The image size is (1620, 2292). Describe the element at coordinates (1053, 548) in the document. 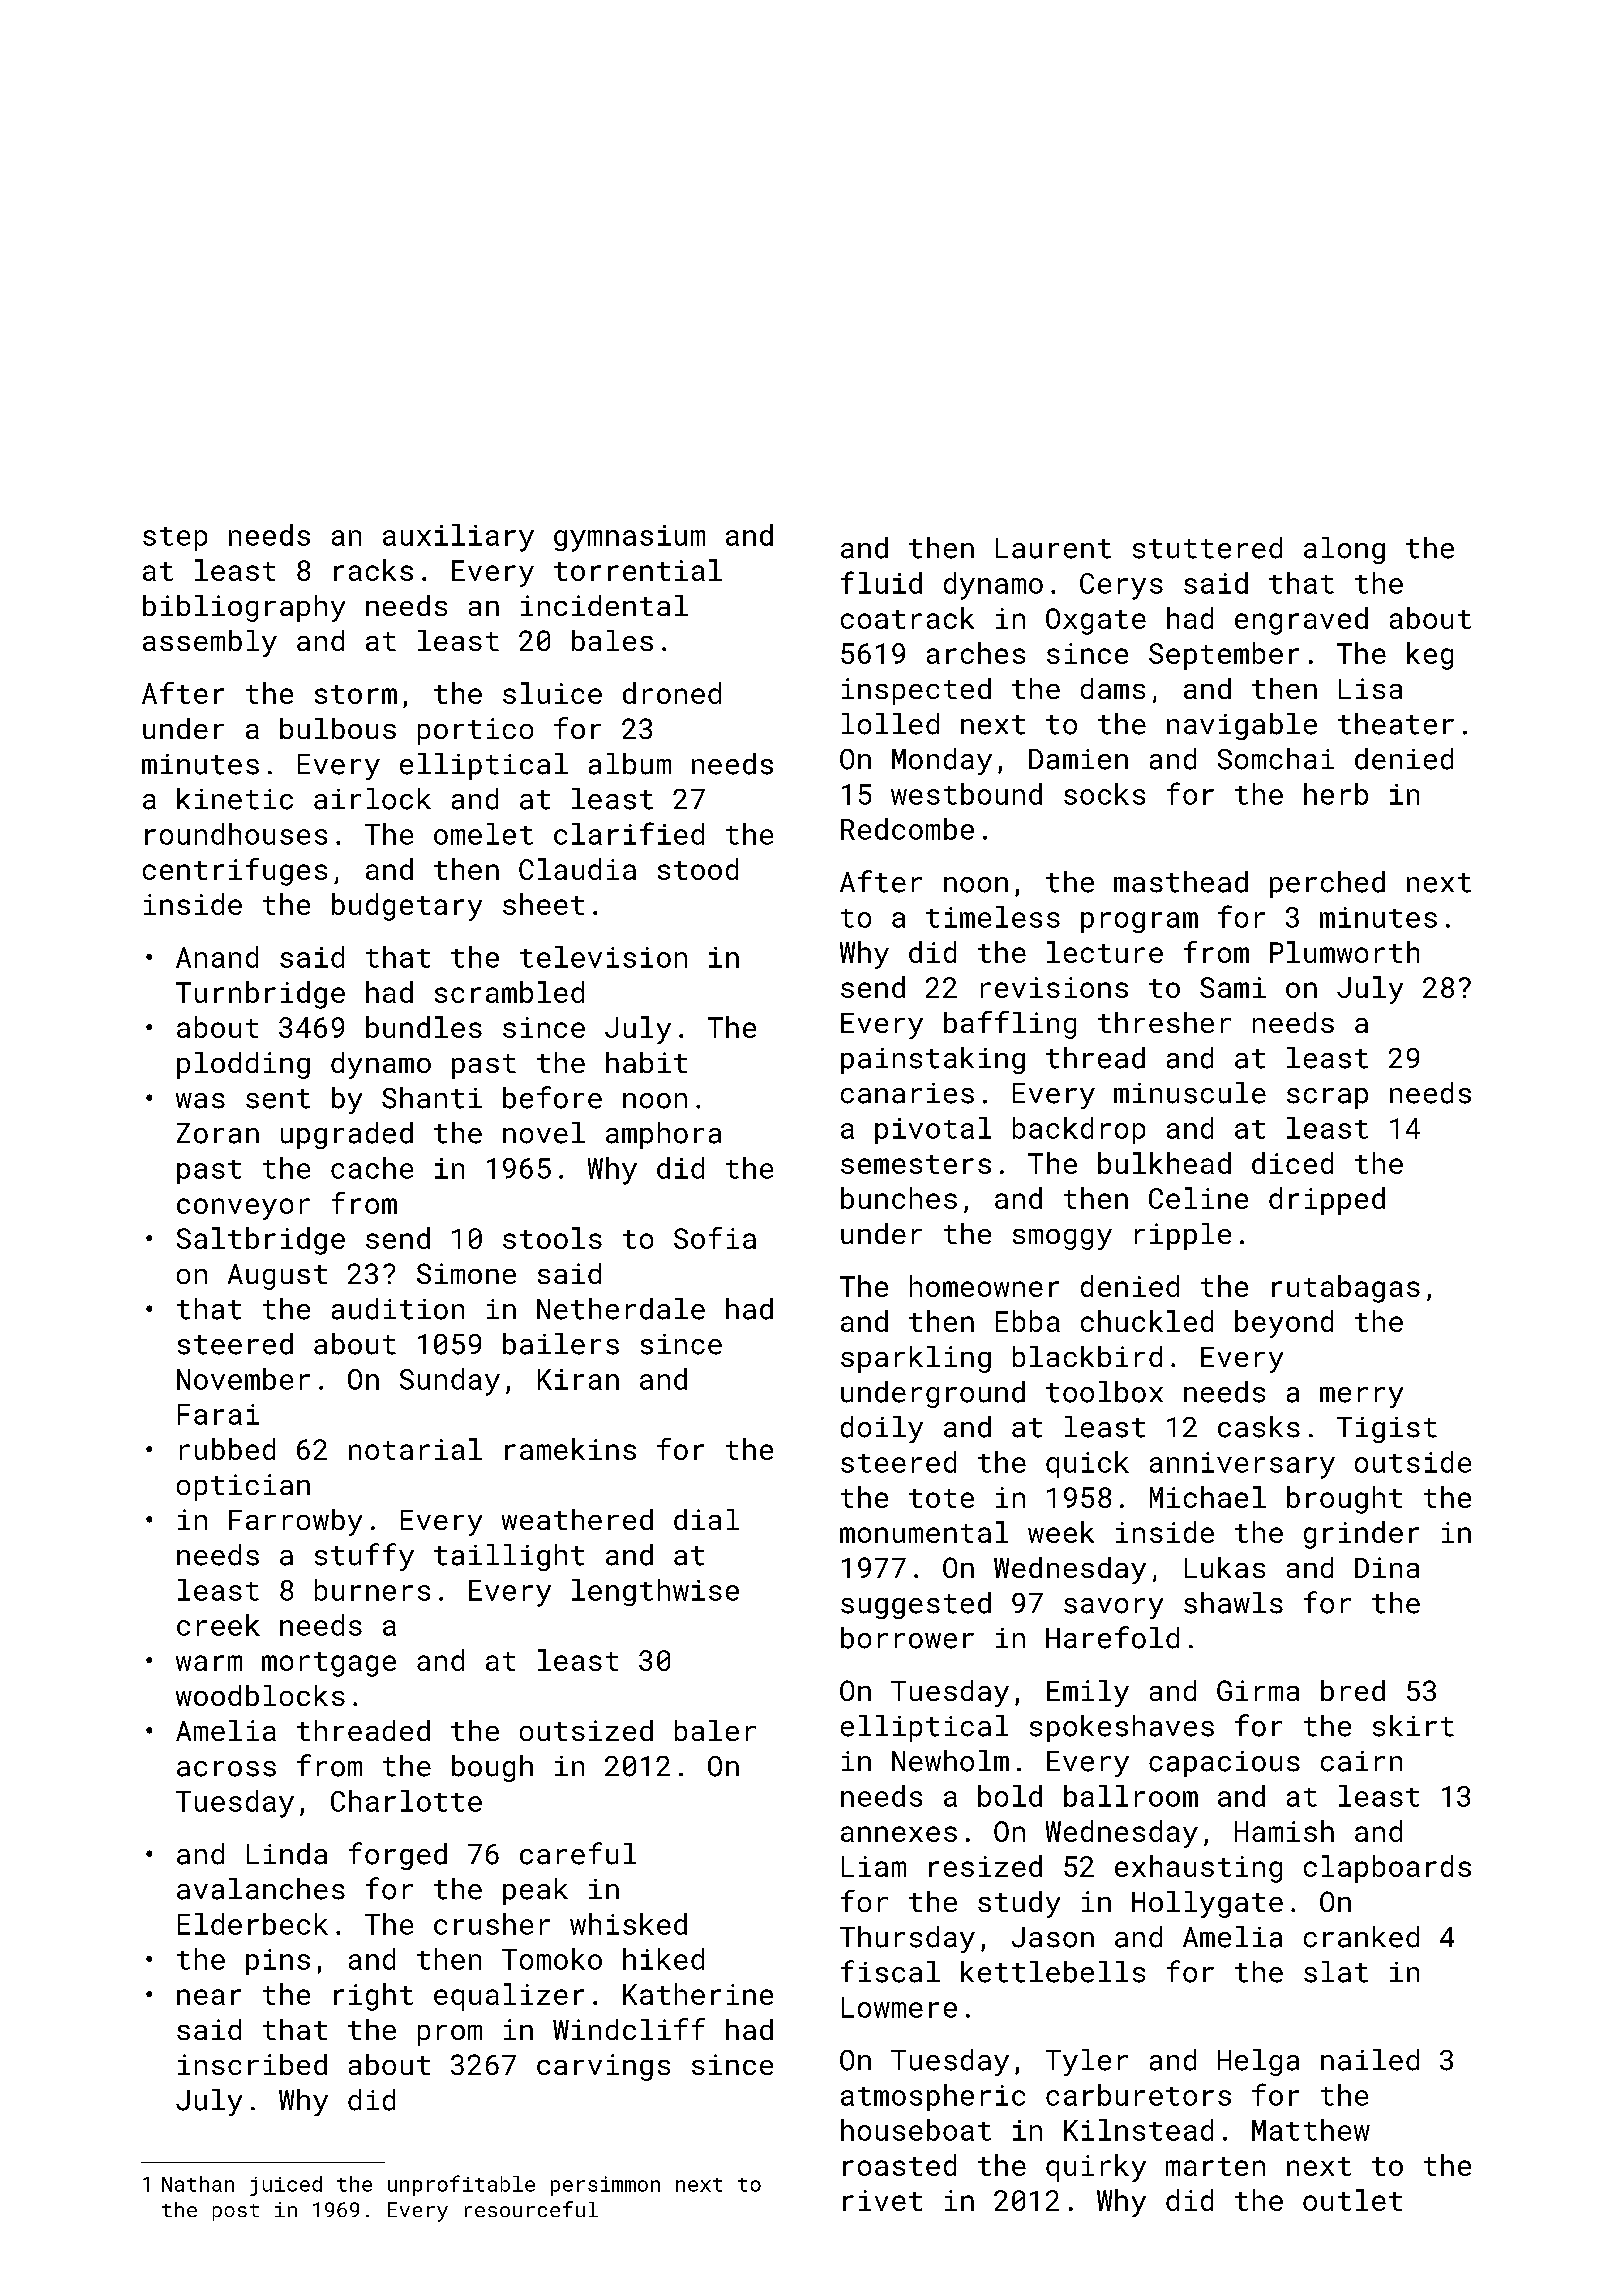

I see `Laurent` at that location.
